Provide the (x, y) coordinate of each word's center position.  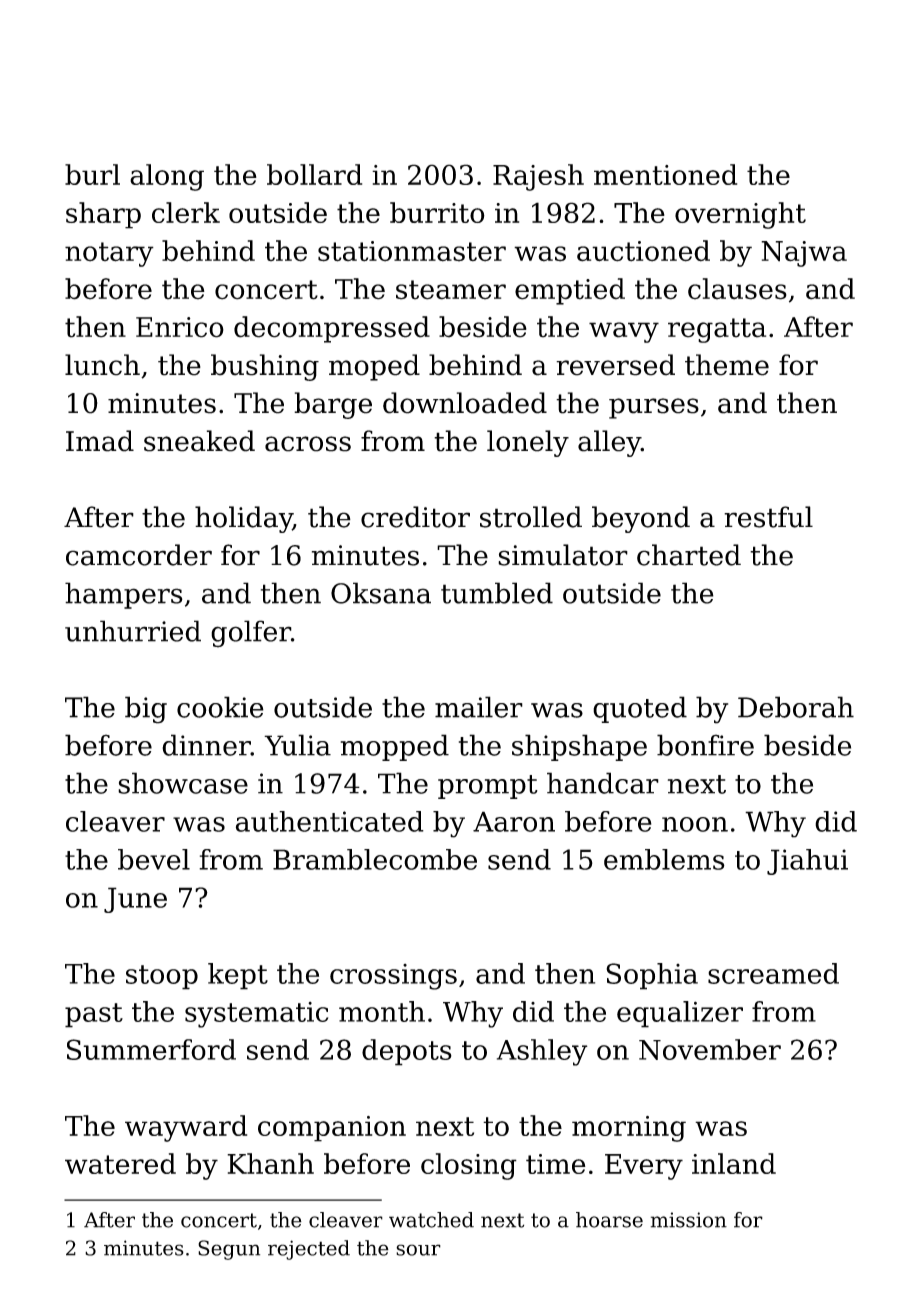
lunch (102, 365)
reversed (615, 365)
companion (332, 1129)
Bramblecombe (375, 859)
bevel (154, 859)
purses (654, 408)
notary (109, 254)
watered (120, 1163)
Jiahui (807, 862)
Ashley (542, 1052)
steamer (451, 290)
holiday (244, 519)
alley (609, 443)
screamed (773, 973)
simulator (563, 555)
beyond (641, 519)
